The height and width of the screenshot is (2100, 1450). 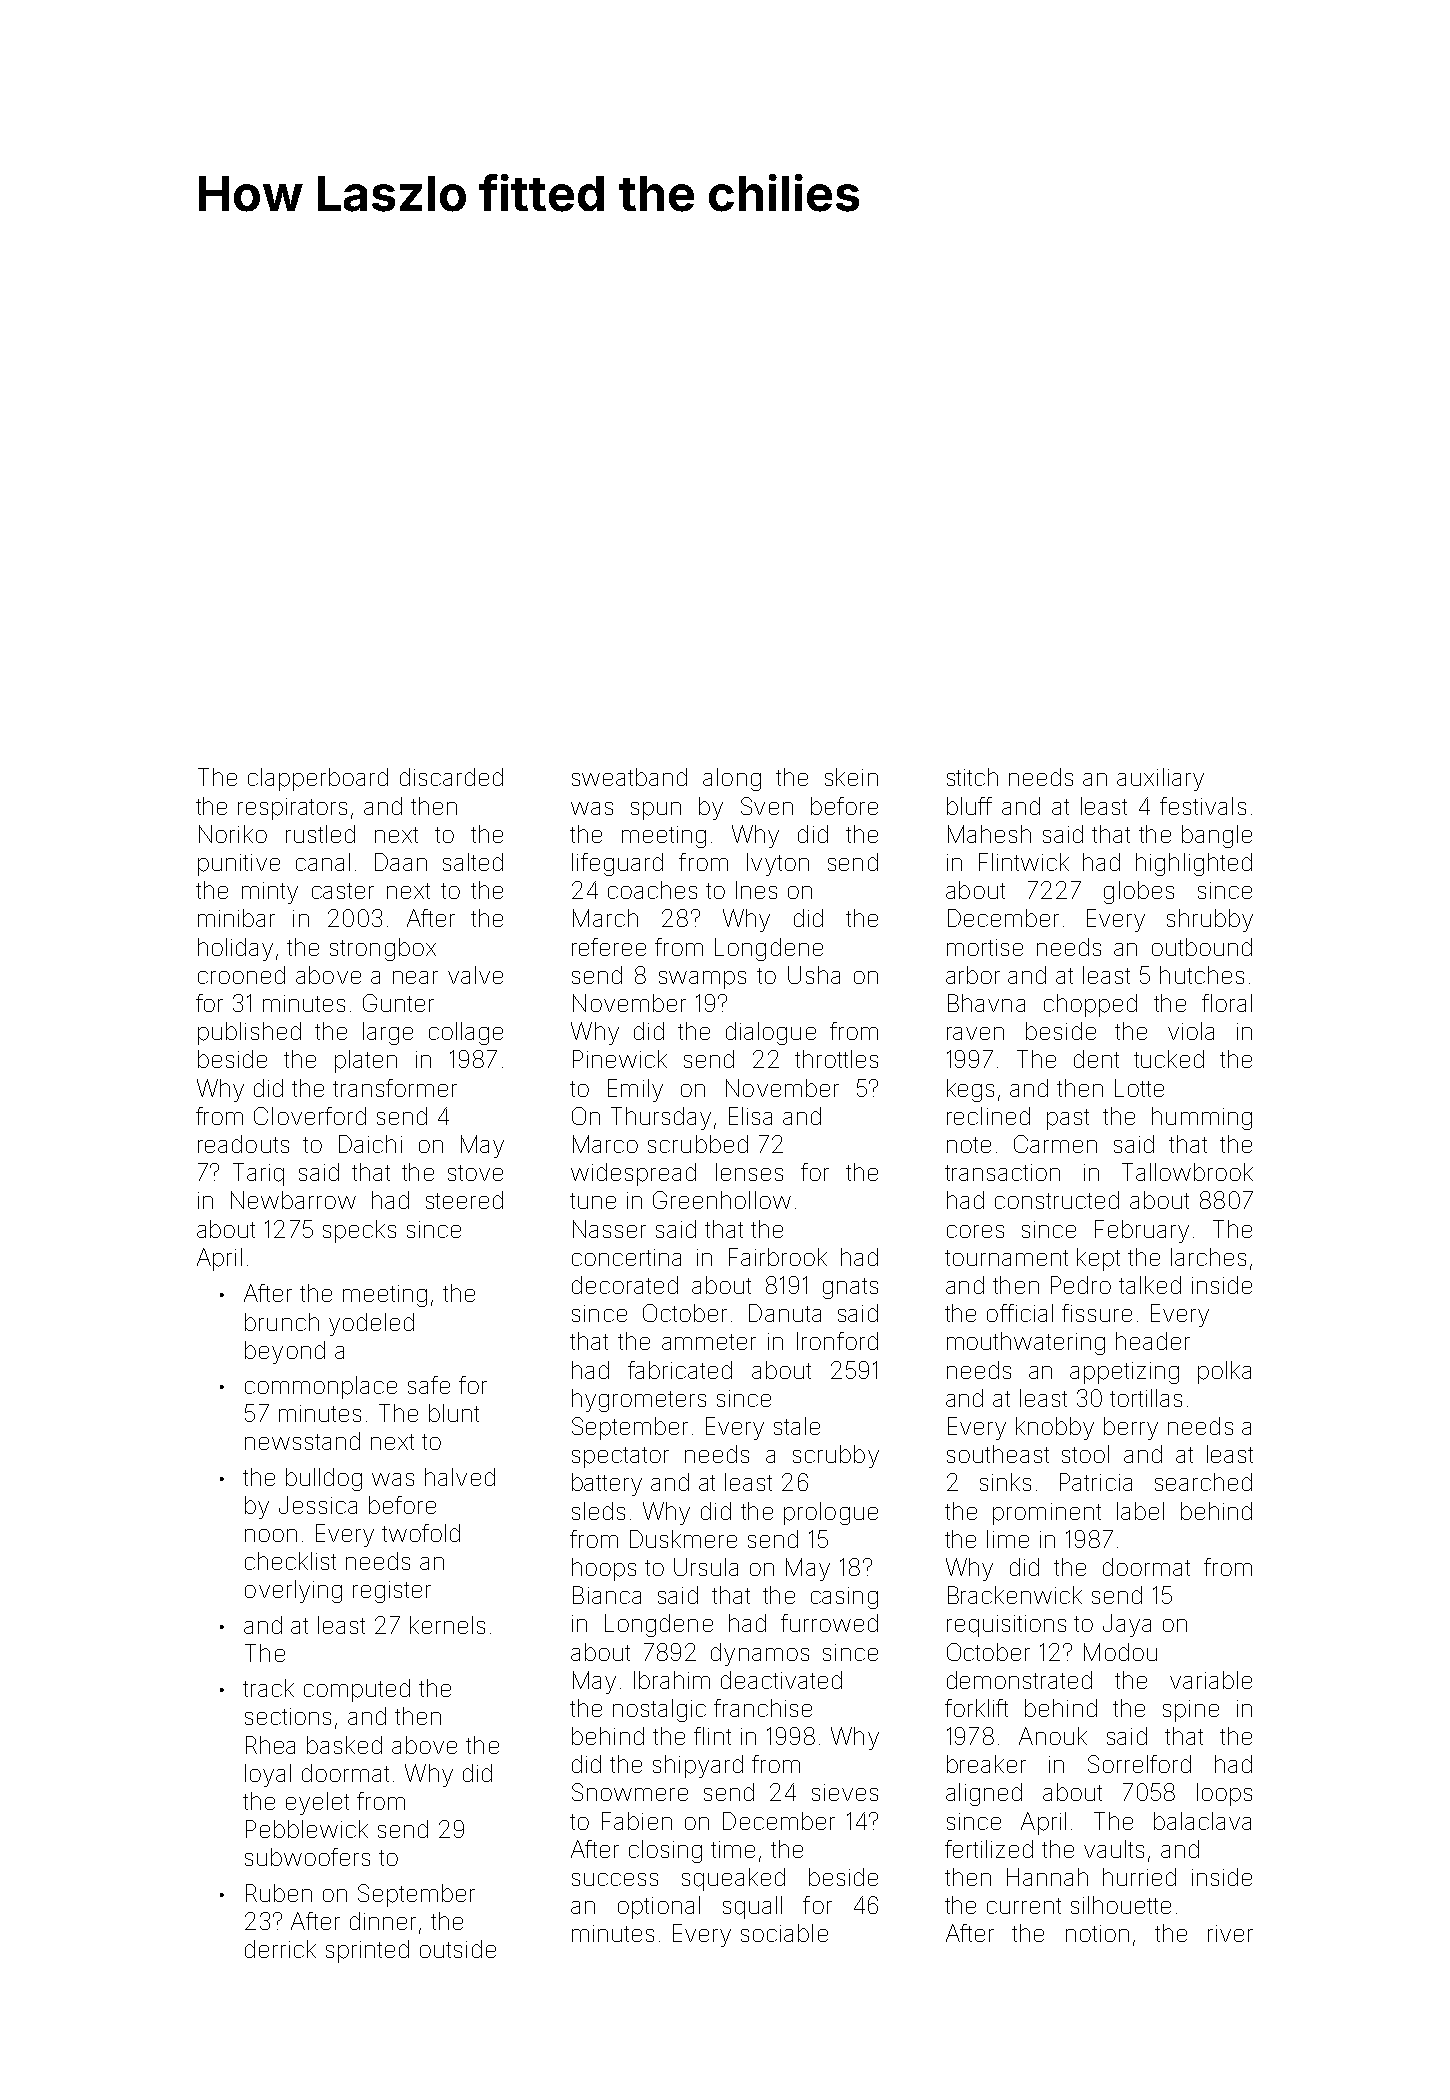 What do you see at coordinates (367, 1951) in the screenshot?
I see `sprinted` at bounding box center [367, 1951].
